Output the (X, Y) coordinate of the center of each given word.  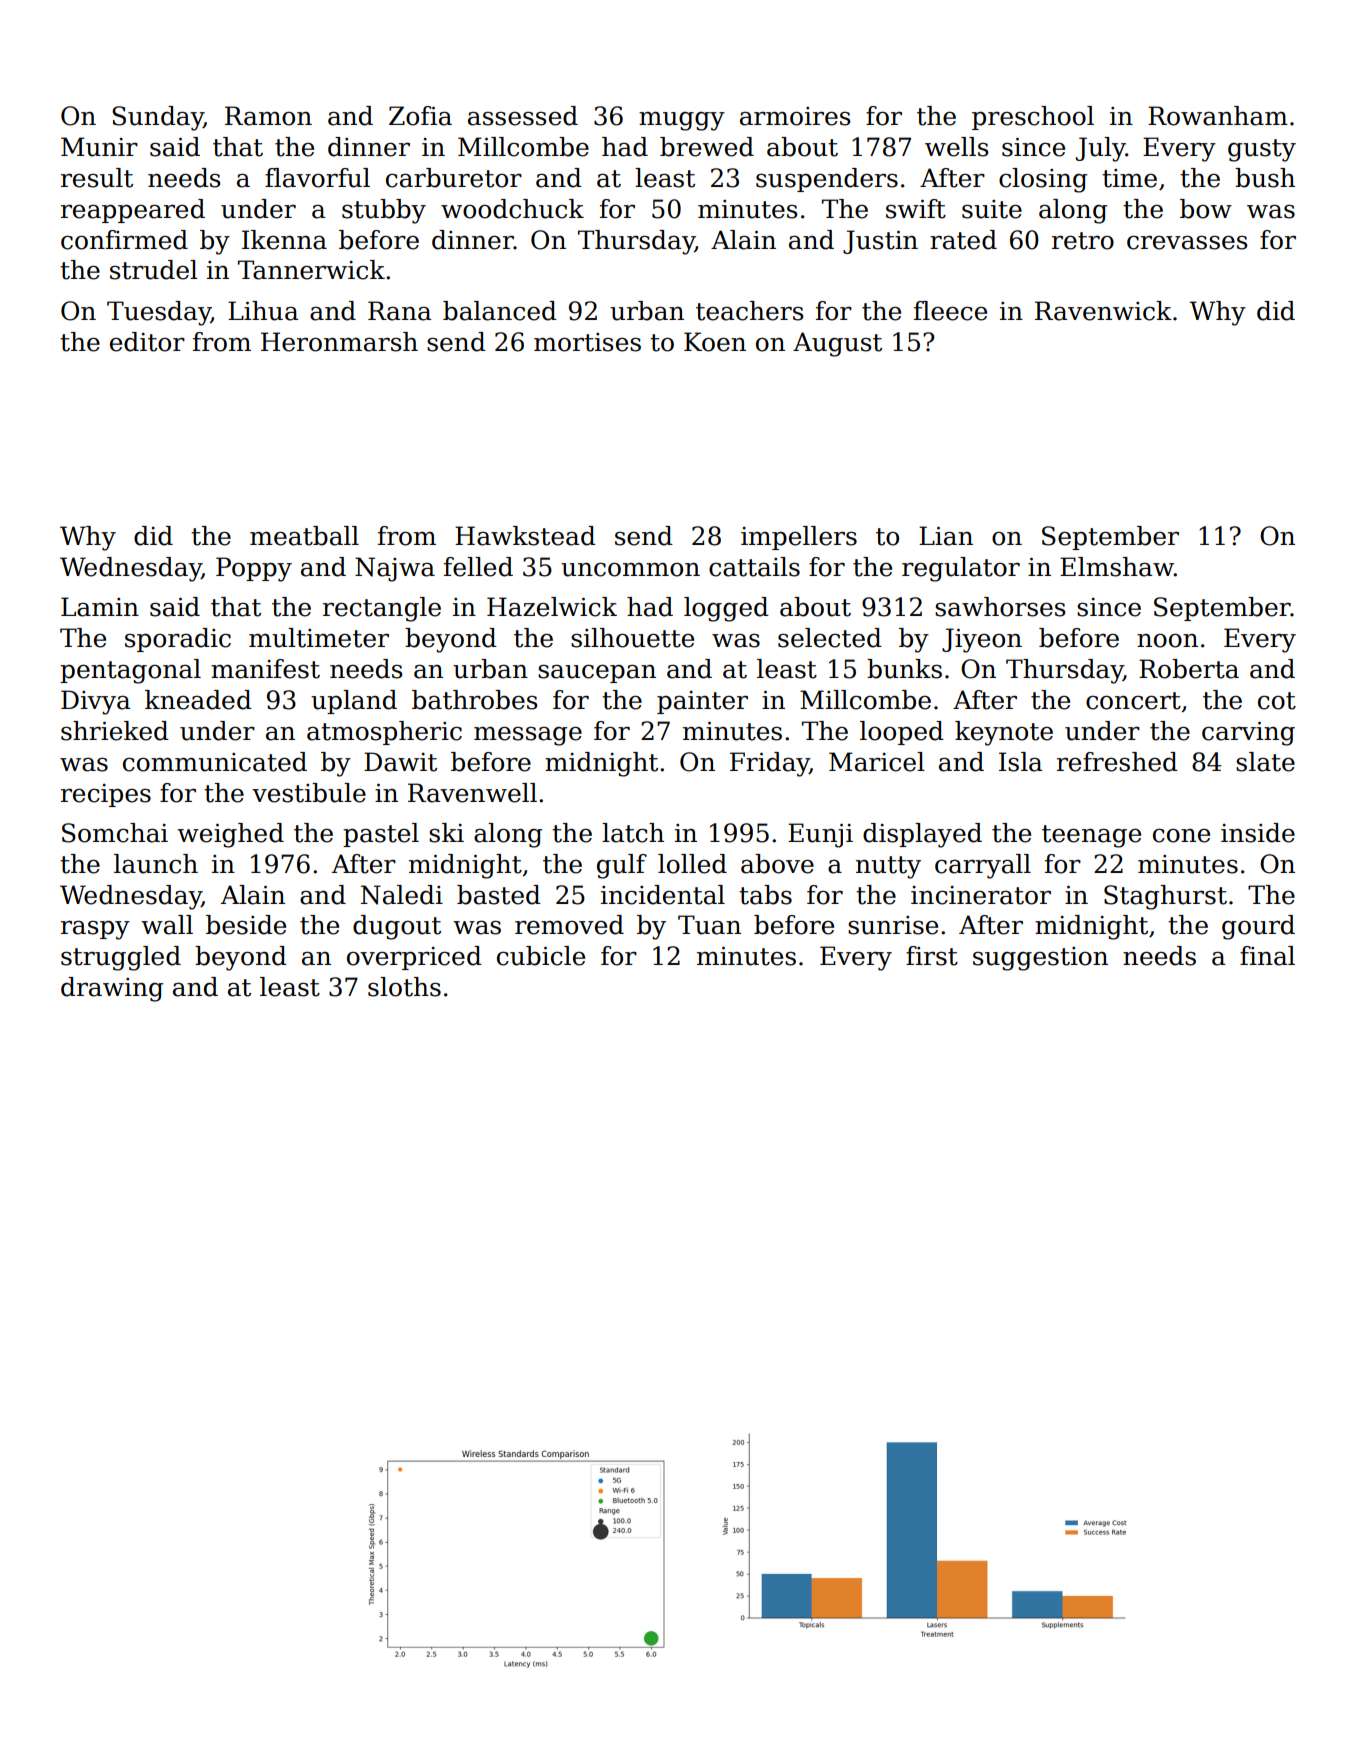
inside (1258, 833)
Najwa (395, 569)
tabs (765, 895)
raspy (95, 930)
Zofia (420, 116)
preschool (1033, 118)
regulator (961, 569)
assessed (523, 116)
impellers (799, 538)
